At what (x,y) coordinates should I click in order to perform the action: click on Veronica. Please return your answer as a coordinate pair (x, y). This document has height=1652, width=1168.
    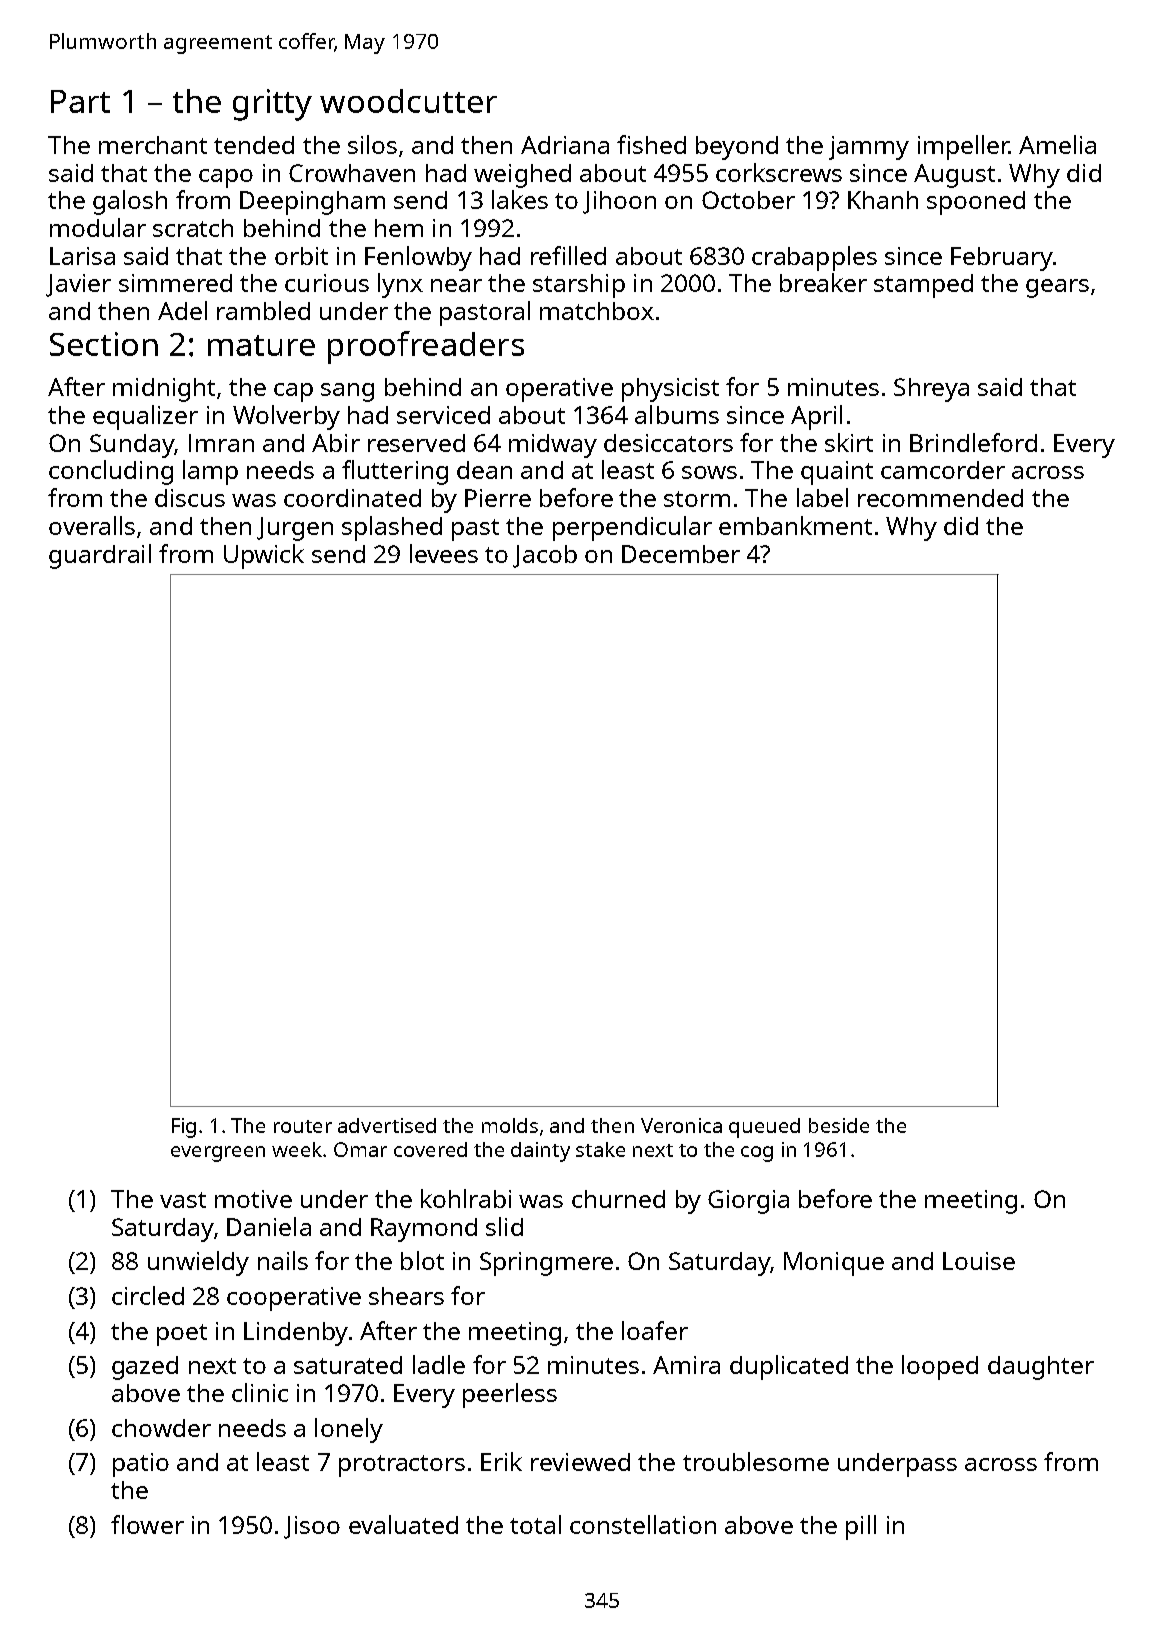
    Looking at the image, I should click on (681, 1125).
